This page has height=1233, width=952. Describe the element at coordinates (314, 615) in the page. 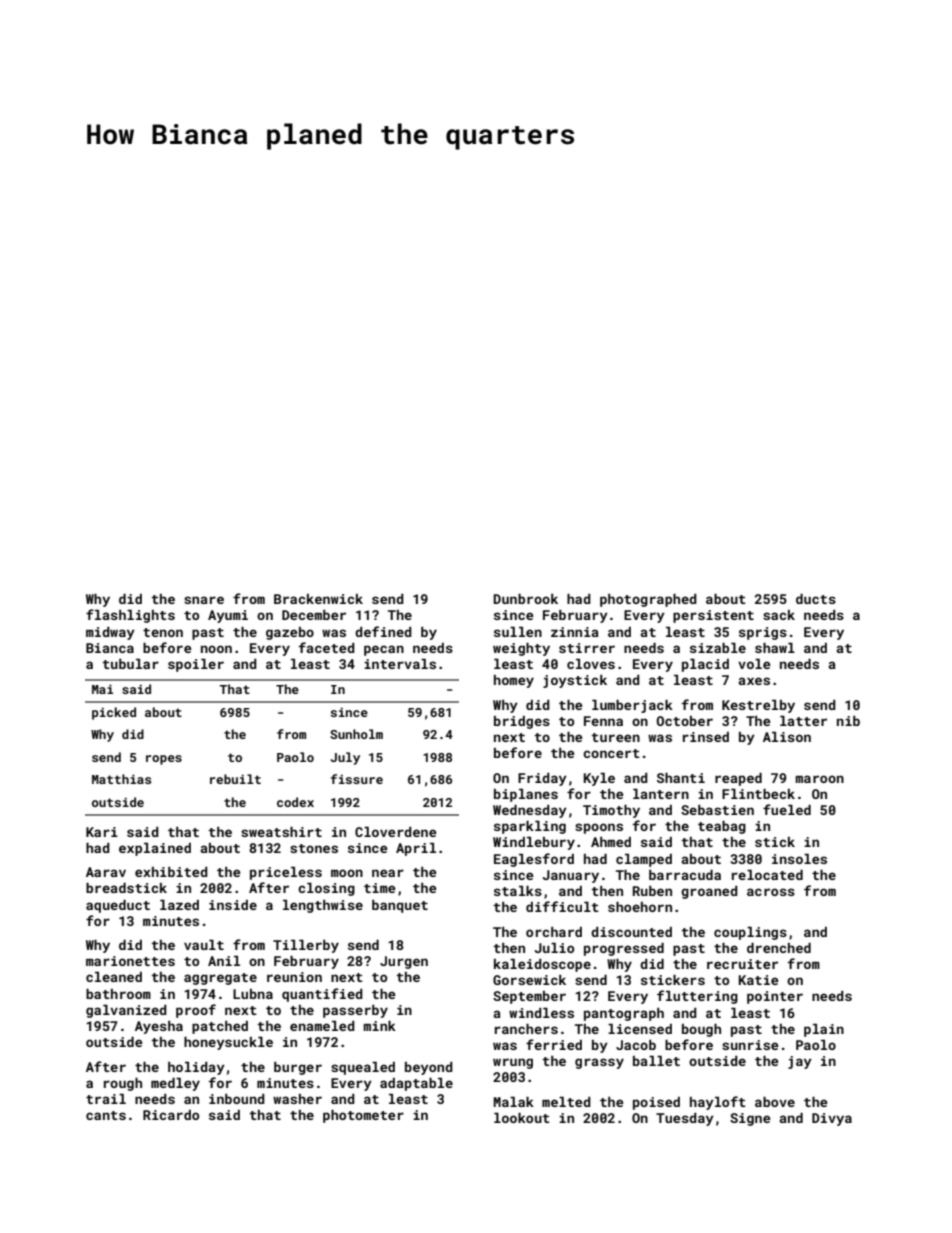

I see `December` at that location.
